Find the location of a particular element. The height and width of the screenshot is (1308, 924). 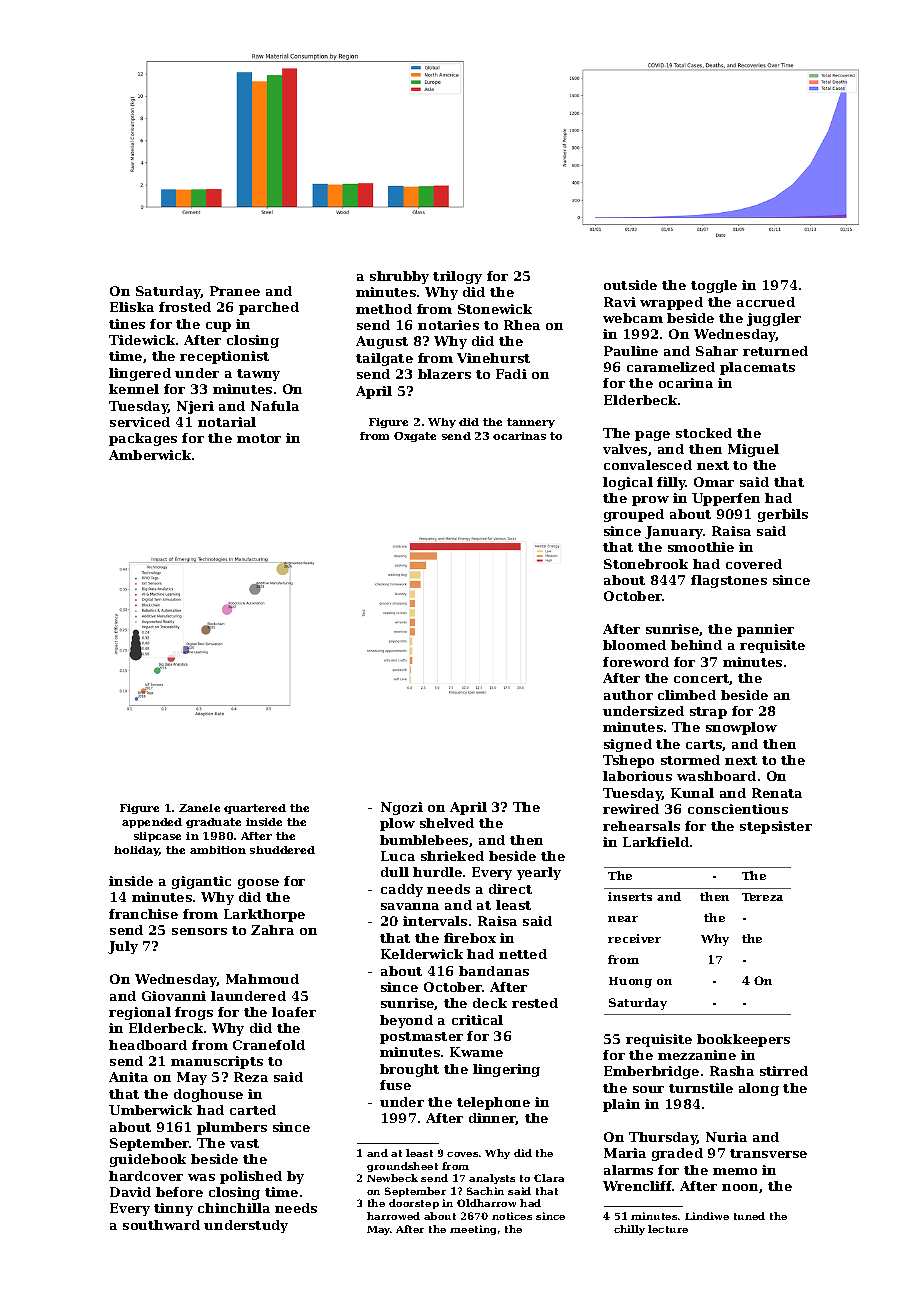

toggle is located at coordinates (714, 286).
